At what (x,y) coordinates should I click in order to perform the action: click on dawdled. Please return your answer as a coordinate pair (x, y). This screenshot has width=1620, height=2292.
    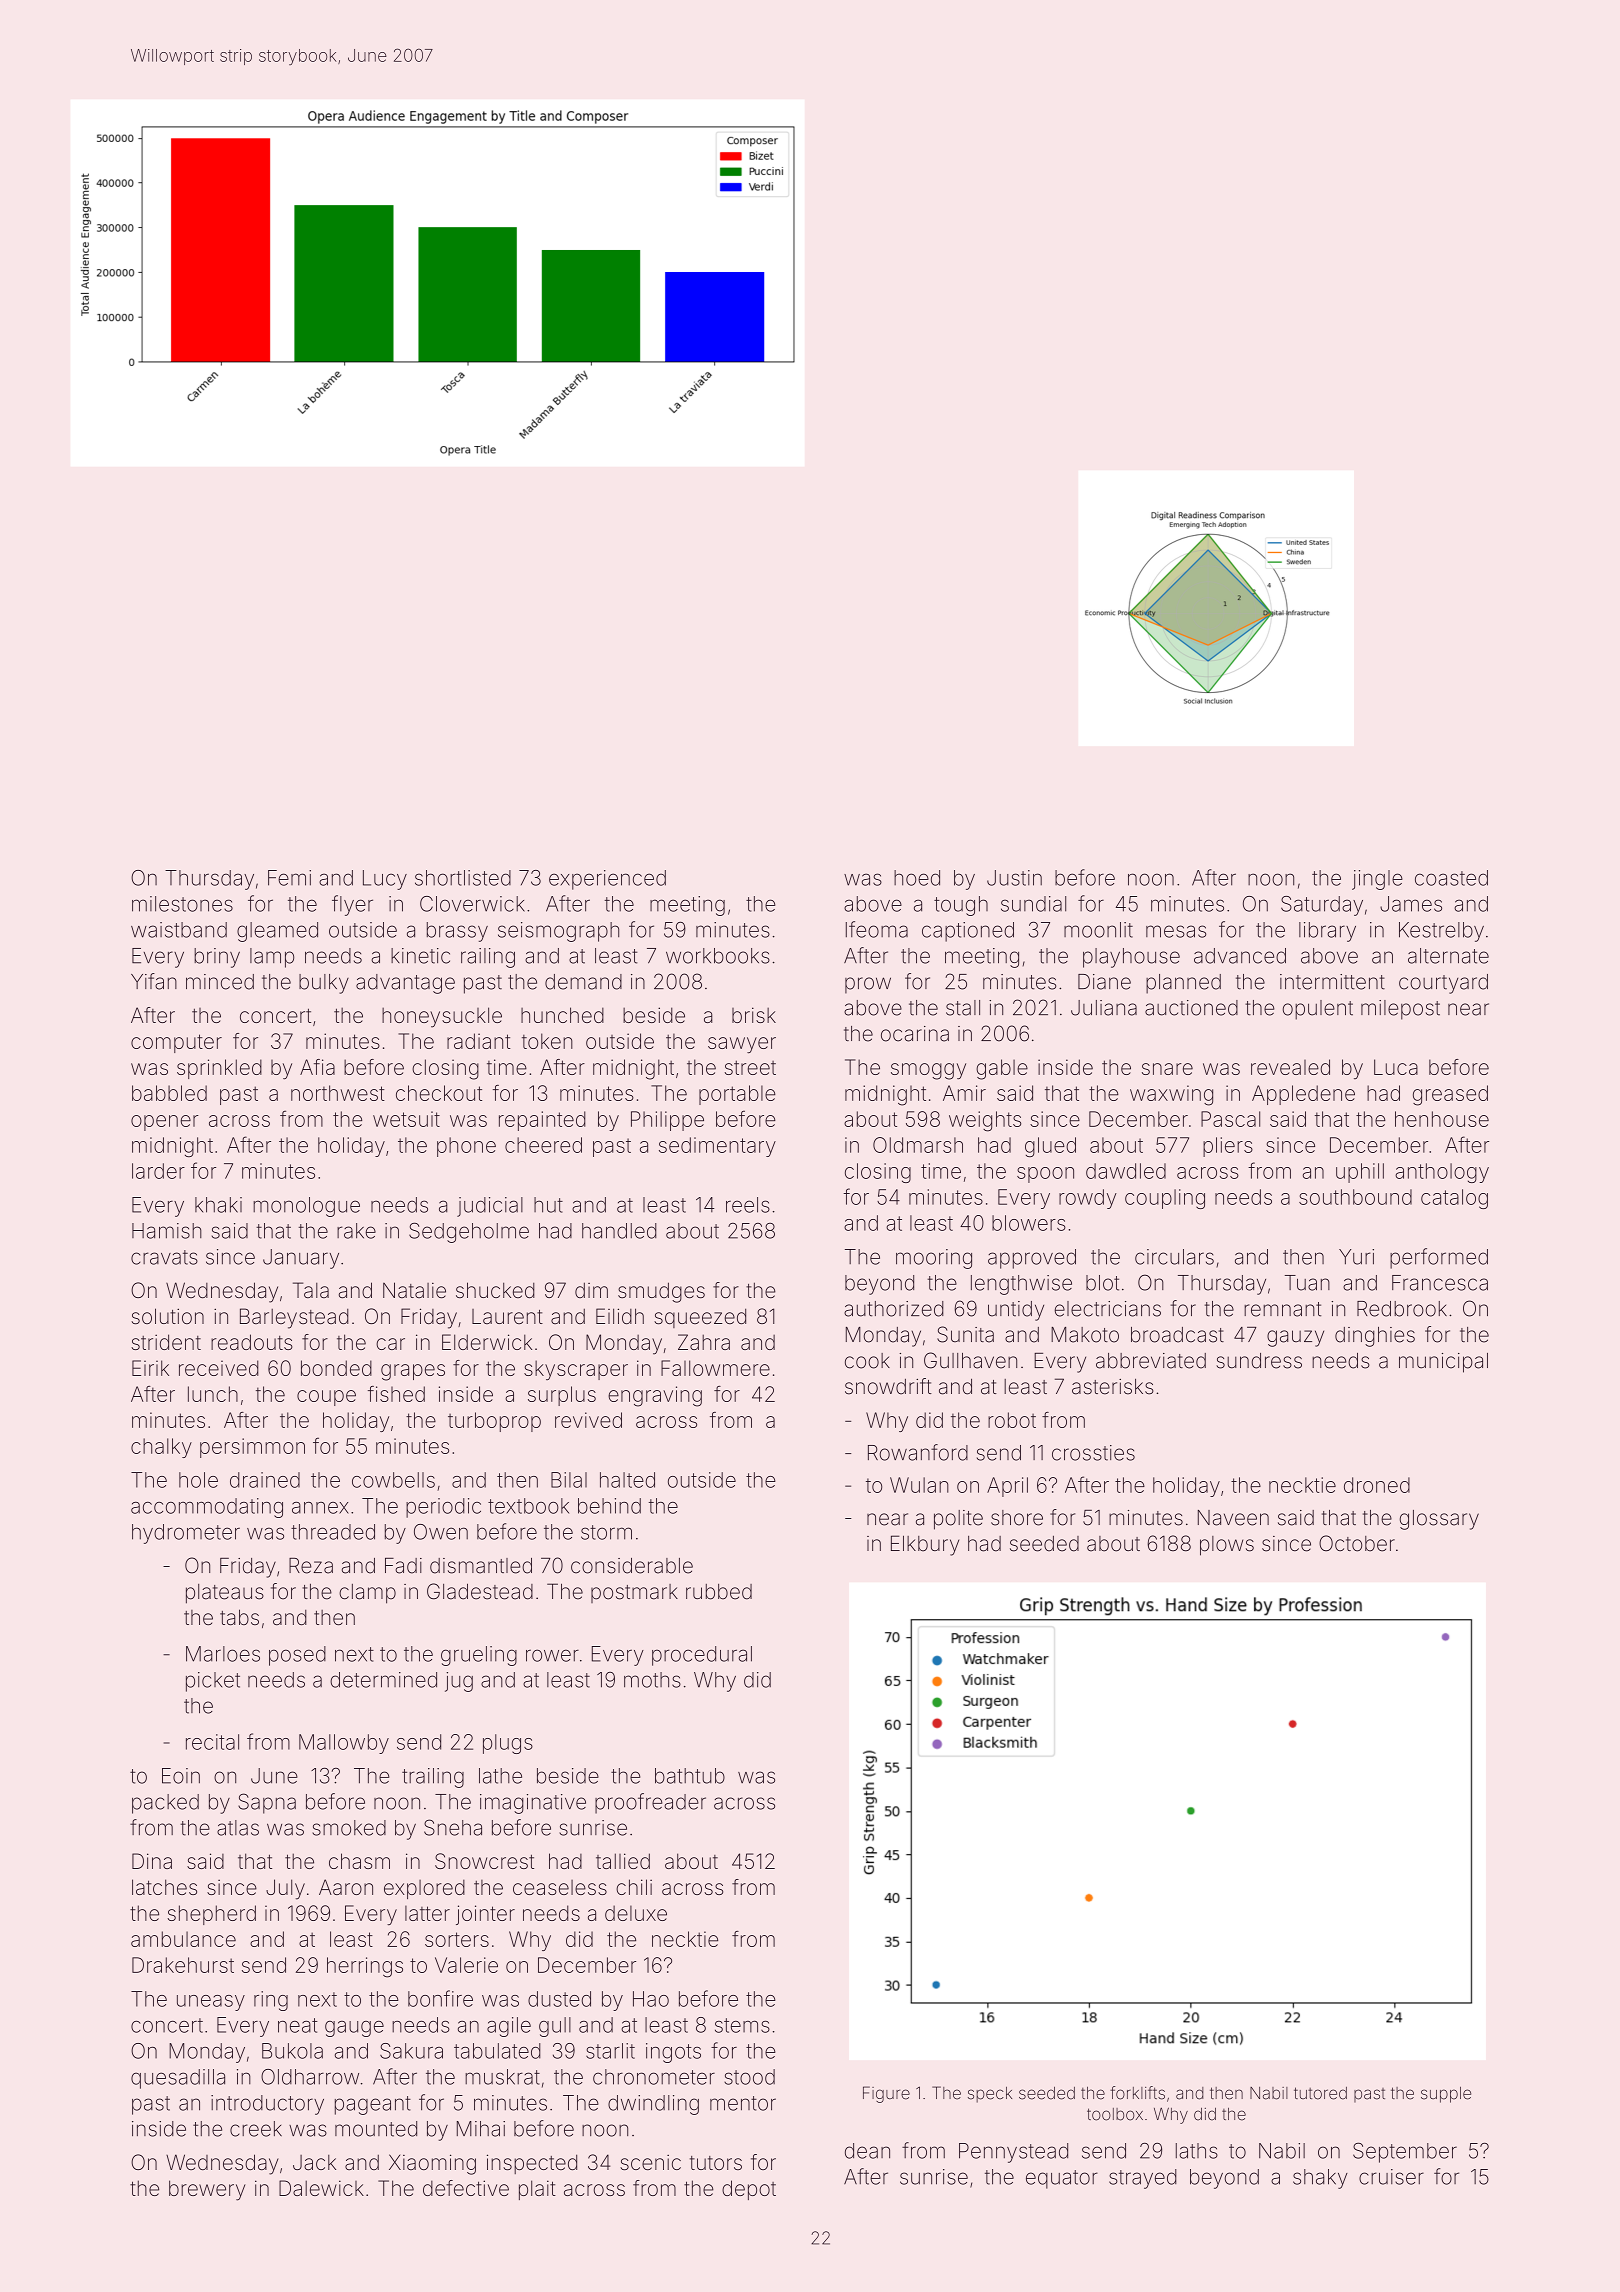
    Looking at the image, I should click on (1126, 1171).
